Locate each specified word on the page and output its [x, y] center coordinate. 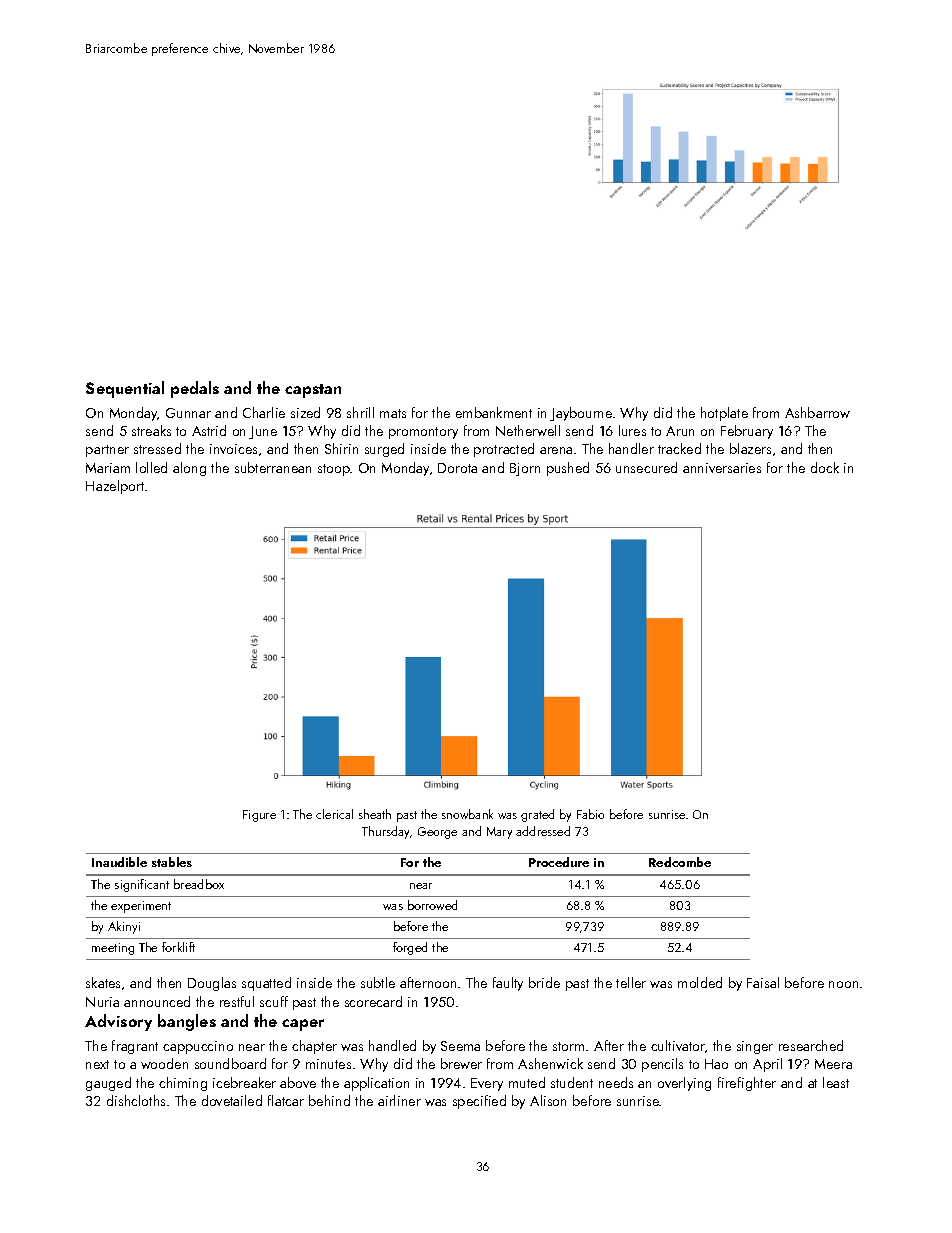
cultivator [678, 1045]
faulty [508, 984]
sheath [375, 814]
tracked [679, 448]
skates [103, 982]
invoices [233, 449]
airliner [399, 1100]
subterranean [273, 467]
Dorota [457, 468]
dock [825, 467]
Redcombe [680, 862]
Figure [259, 816]
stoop [334, 470]
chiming [183, 1084]
